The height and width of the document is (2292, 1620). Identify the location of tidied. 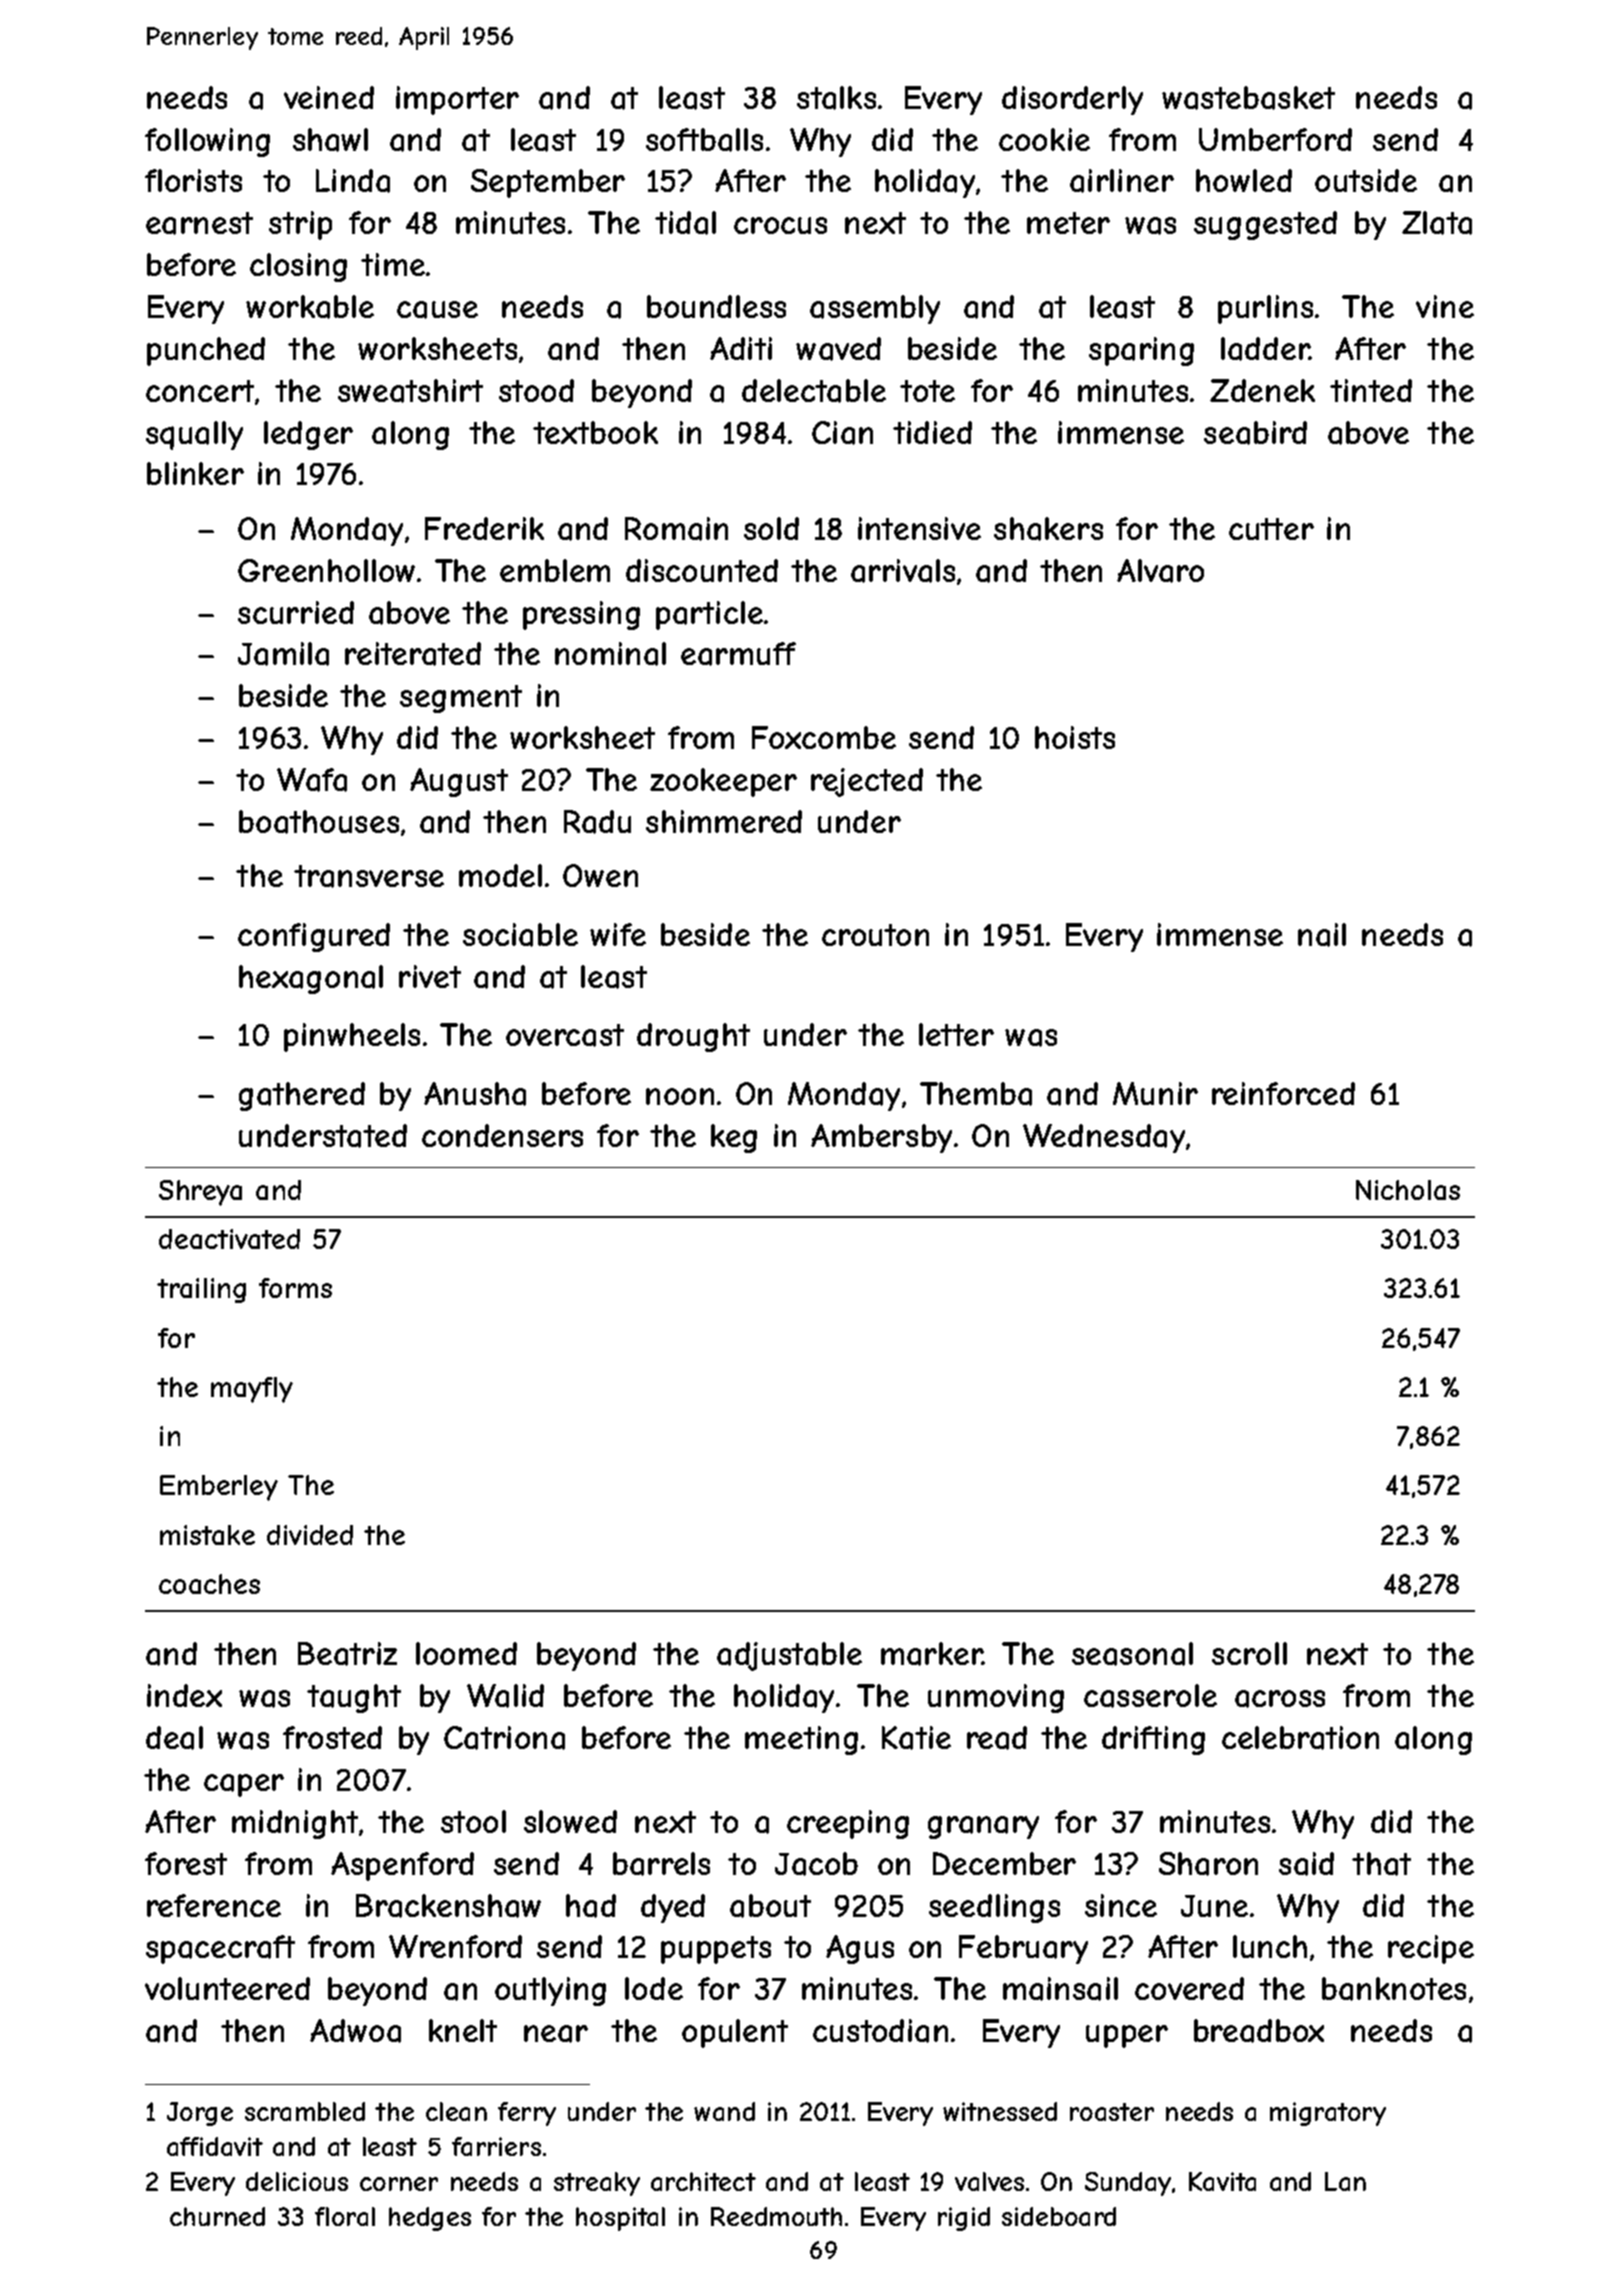
(932, 432).
